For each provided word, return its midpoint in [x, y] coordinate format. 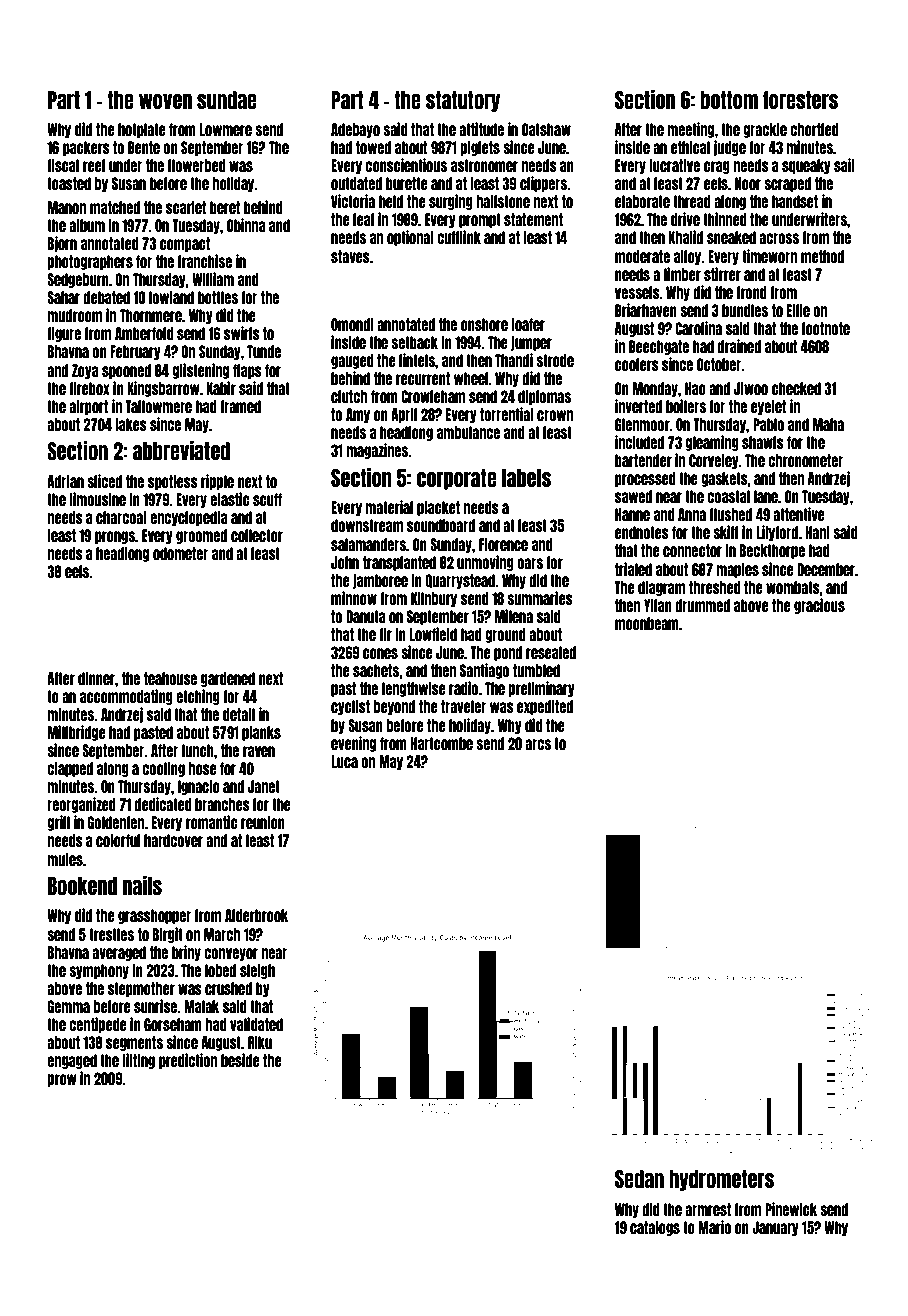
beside [240, 1060]
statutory [463, 101]
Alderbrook [256, 915]
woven [165, 101]
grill [58, 823]
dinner [96, 678]
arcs [538, 744]
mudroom [74, 315]
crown [555, 415]
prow [62, 1080]
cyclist [350, 707]
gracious [819, 606]
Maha [828, 424]
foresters [800, 100]
